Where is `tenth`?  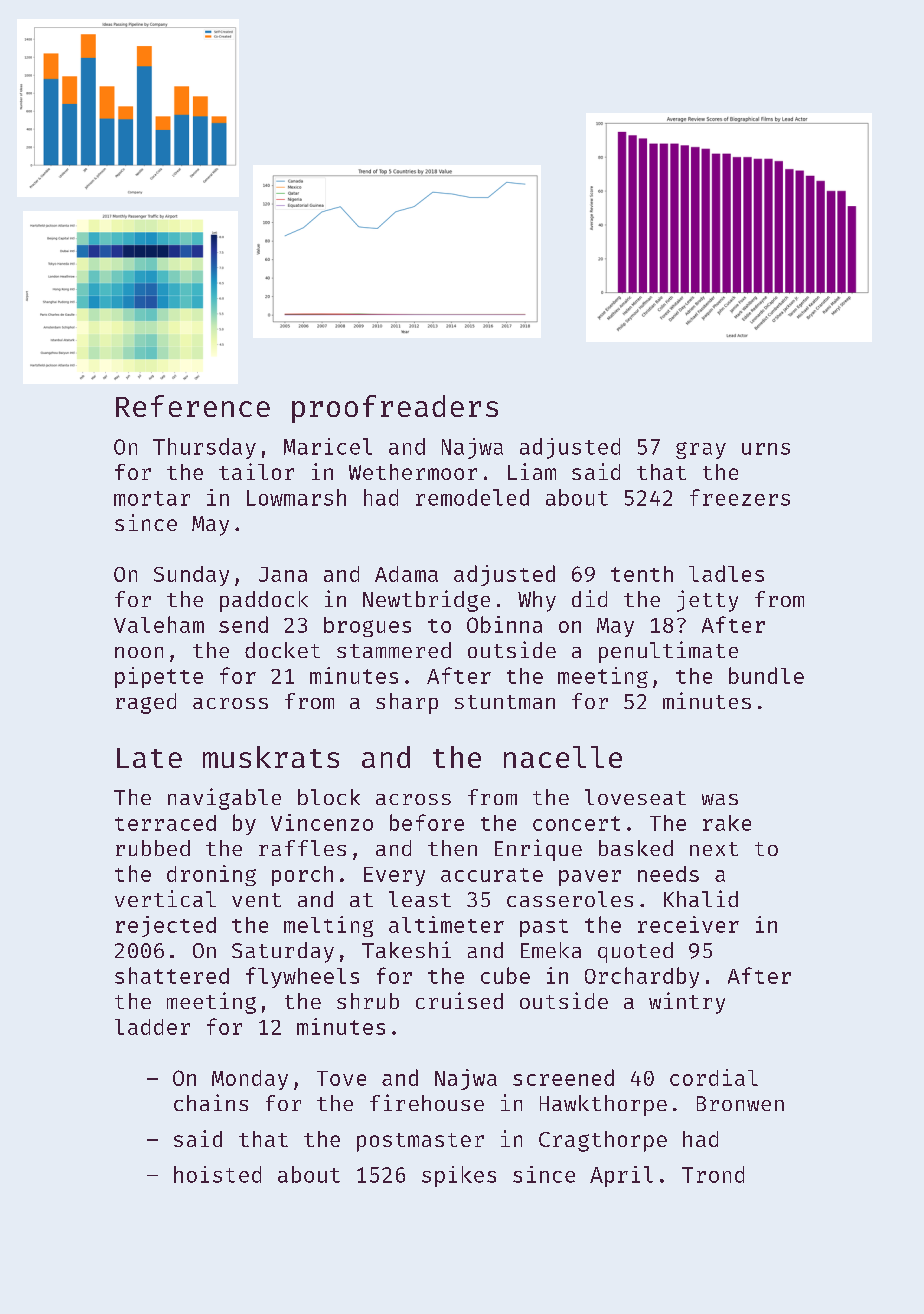 tenth is located at coordinates (642, 574).
